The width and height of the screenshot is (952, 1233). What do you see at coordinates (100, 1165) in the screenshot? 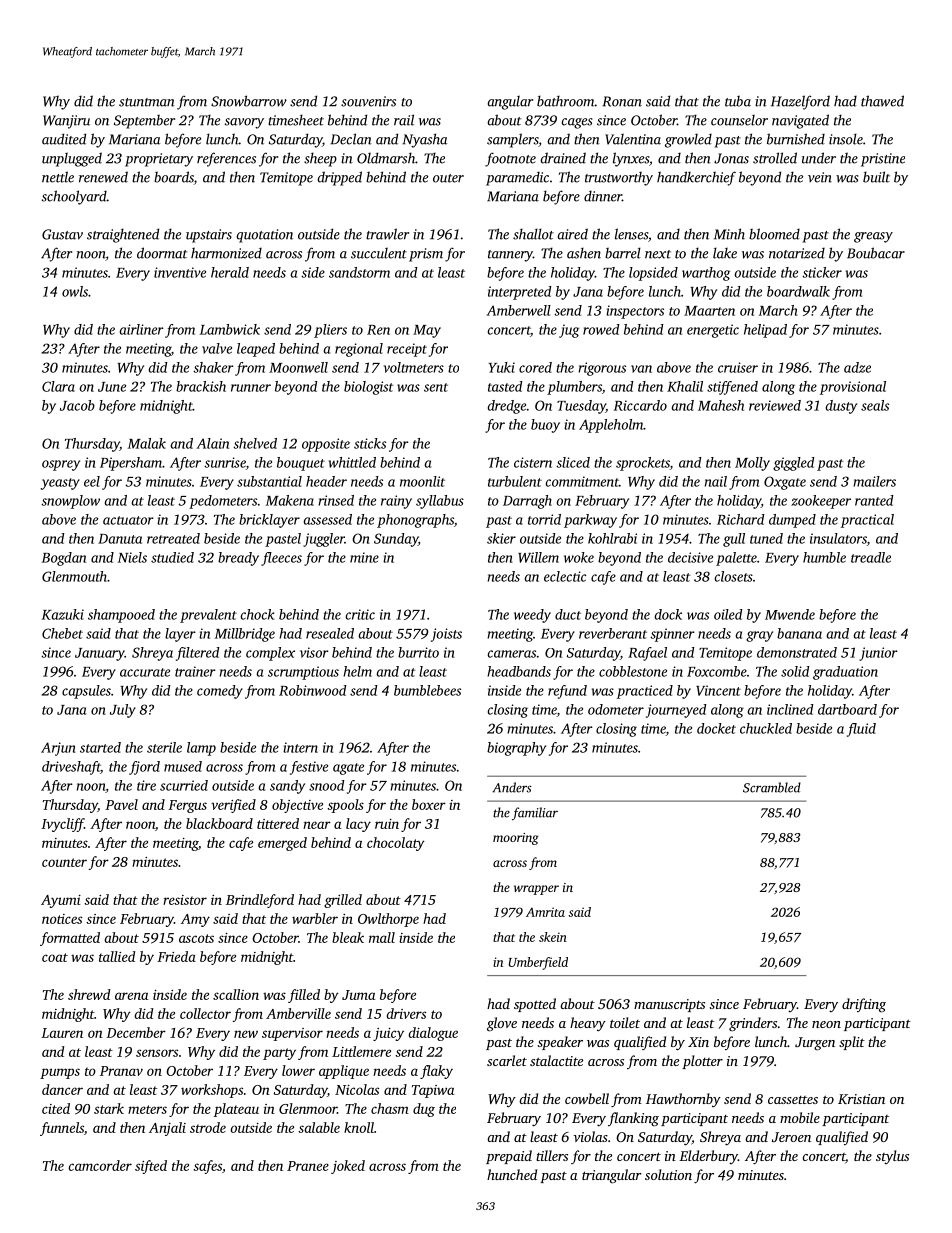
I see `camcorder` at bounding box center [100, 1165].
